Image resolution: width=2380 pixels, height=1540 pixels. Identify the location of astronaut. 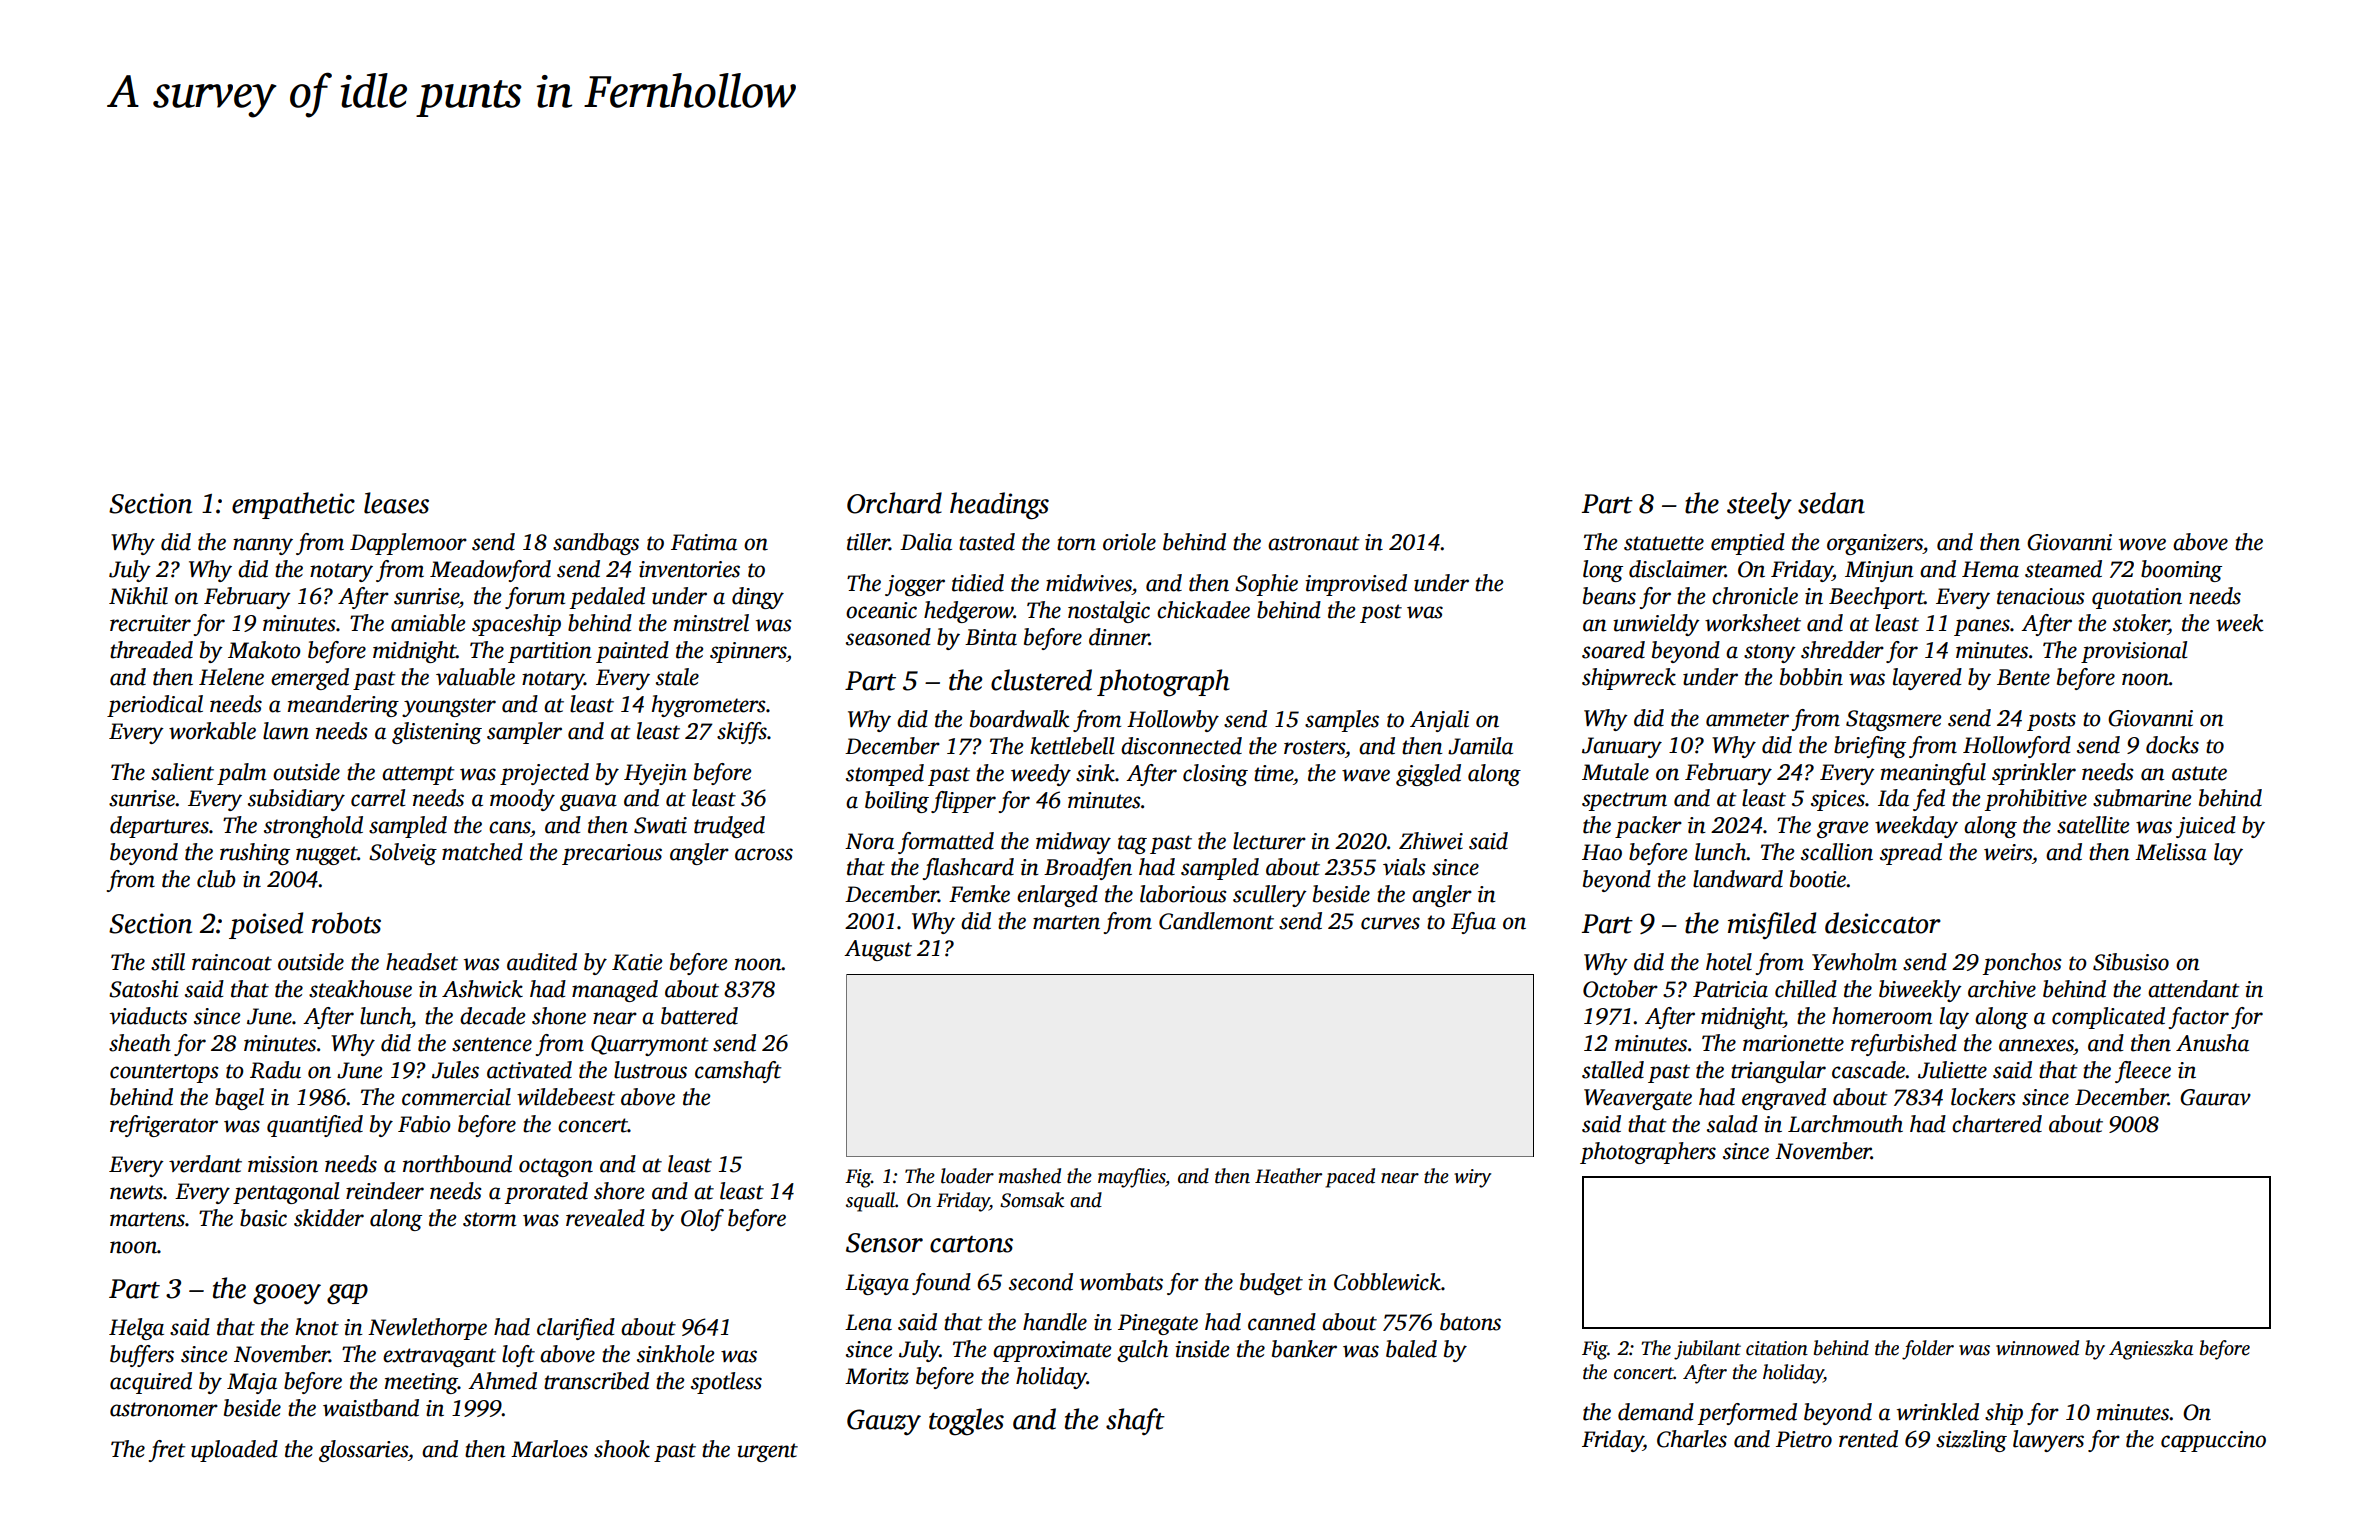
(1314, 543).
